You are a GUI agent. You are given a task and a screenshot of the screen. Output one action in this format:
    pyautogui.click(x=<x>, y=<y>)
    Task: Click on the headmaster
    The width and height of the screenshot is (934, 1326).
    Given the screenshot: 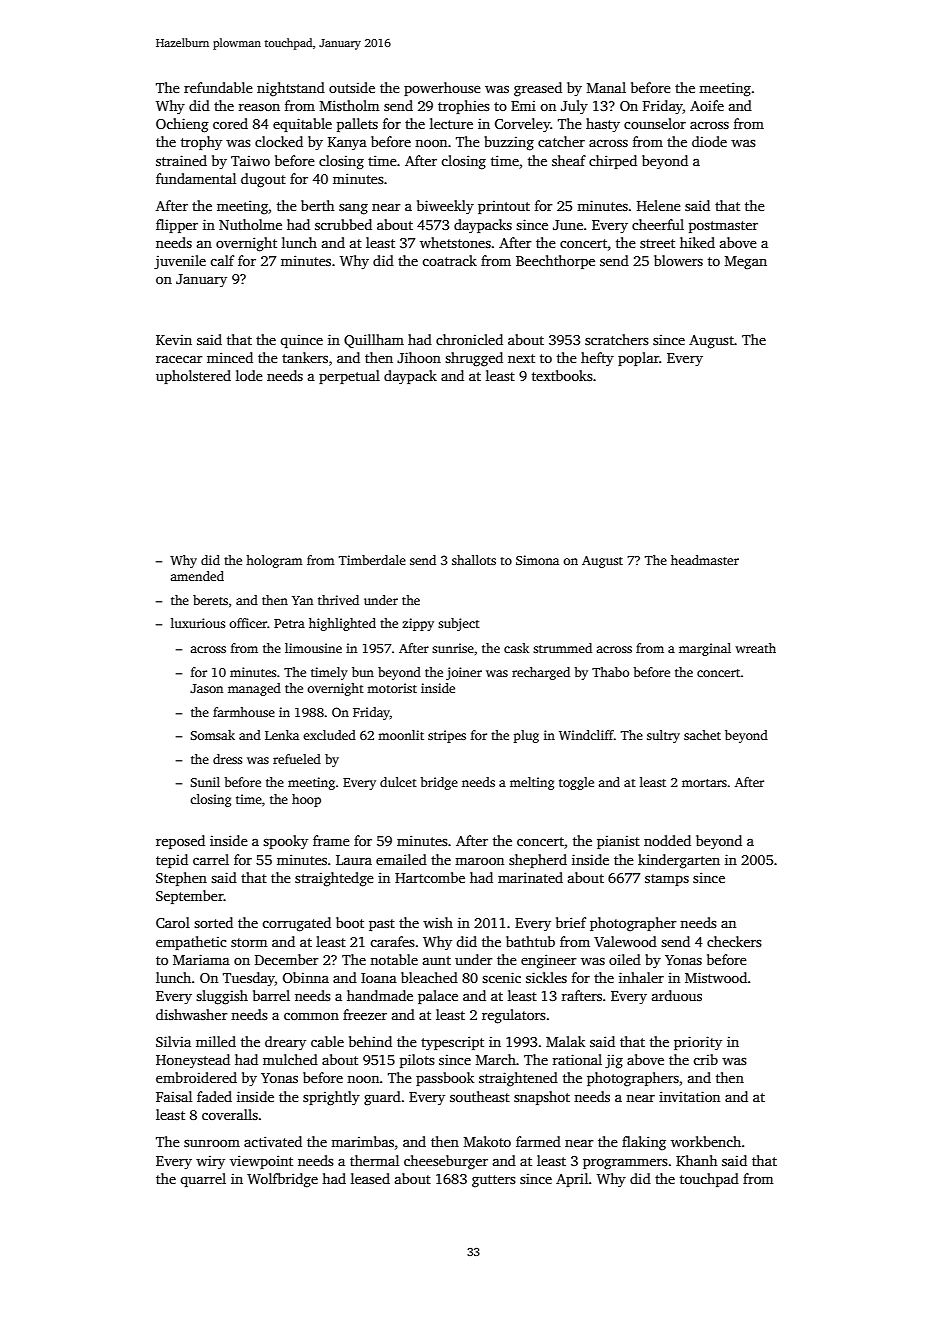 What is the action you would take?
    pyautogui.click(x=705, y=560)
